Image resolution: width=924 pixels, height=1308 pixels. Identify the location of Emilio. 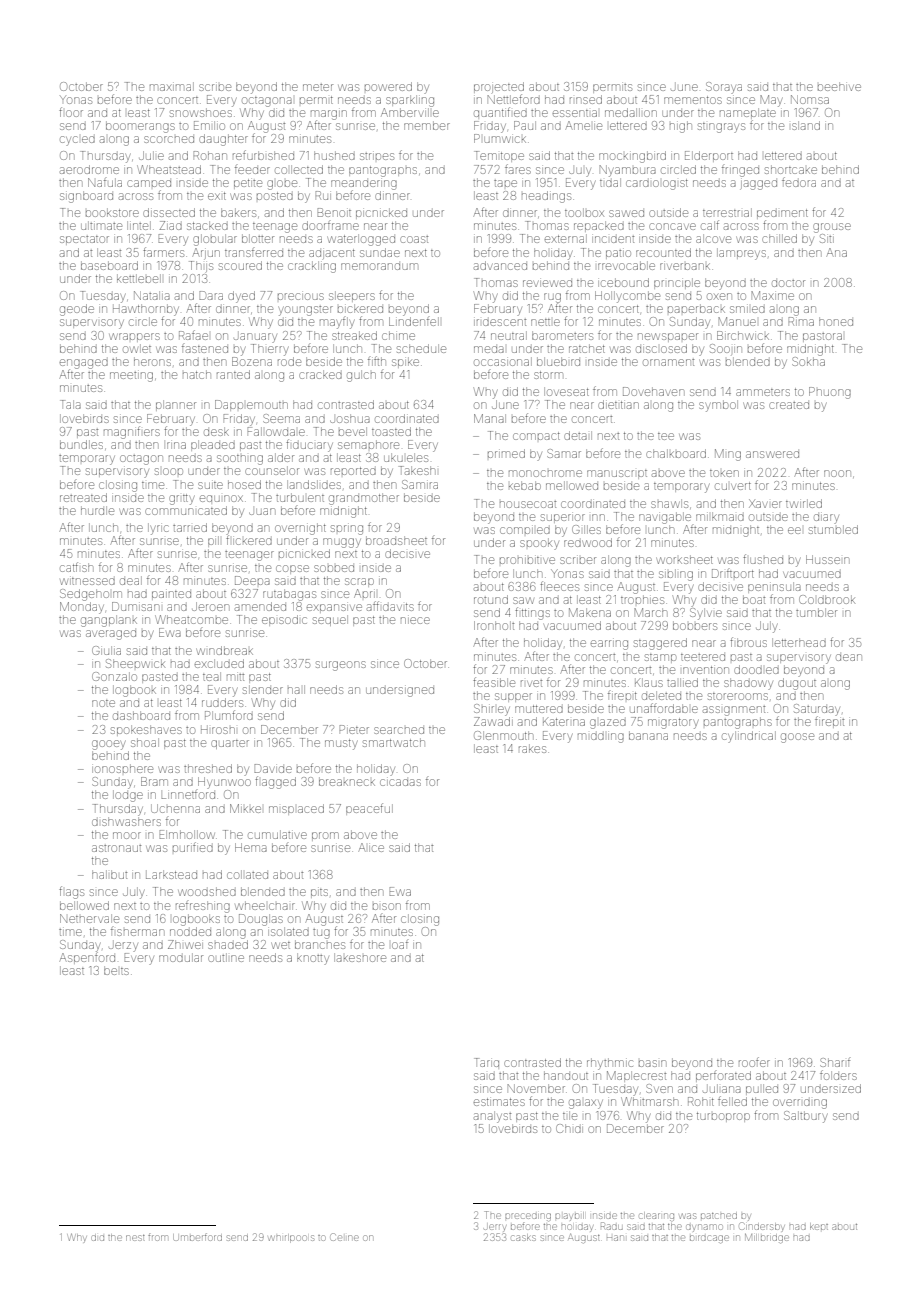
(209, 125).
